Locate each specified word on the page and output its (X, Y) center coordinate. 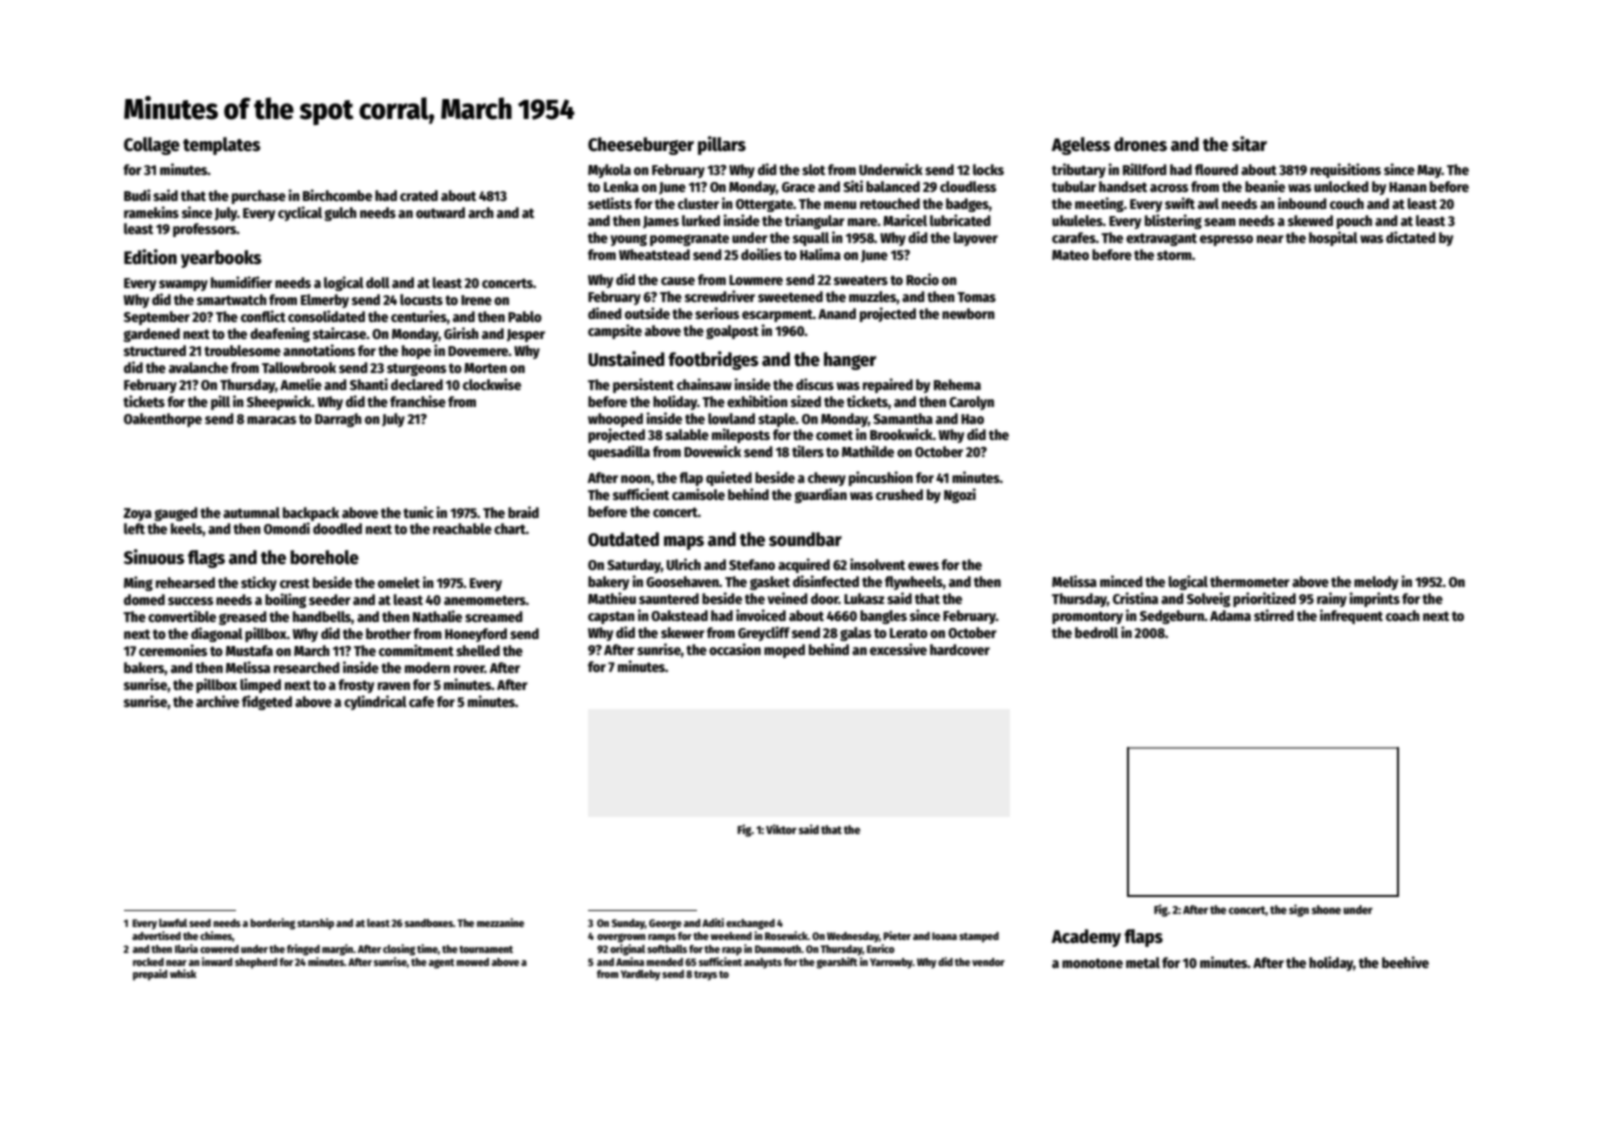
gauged (176, 514)
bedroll (1096, 632)
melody (1376, 583)
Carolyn (971, 403)
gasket (770, 583)
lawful (173, 923)
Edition (150, 257)
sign (1299, 910)
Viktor (781, 829)
